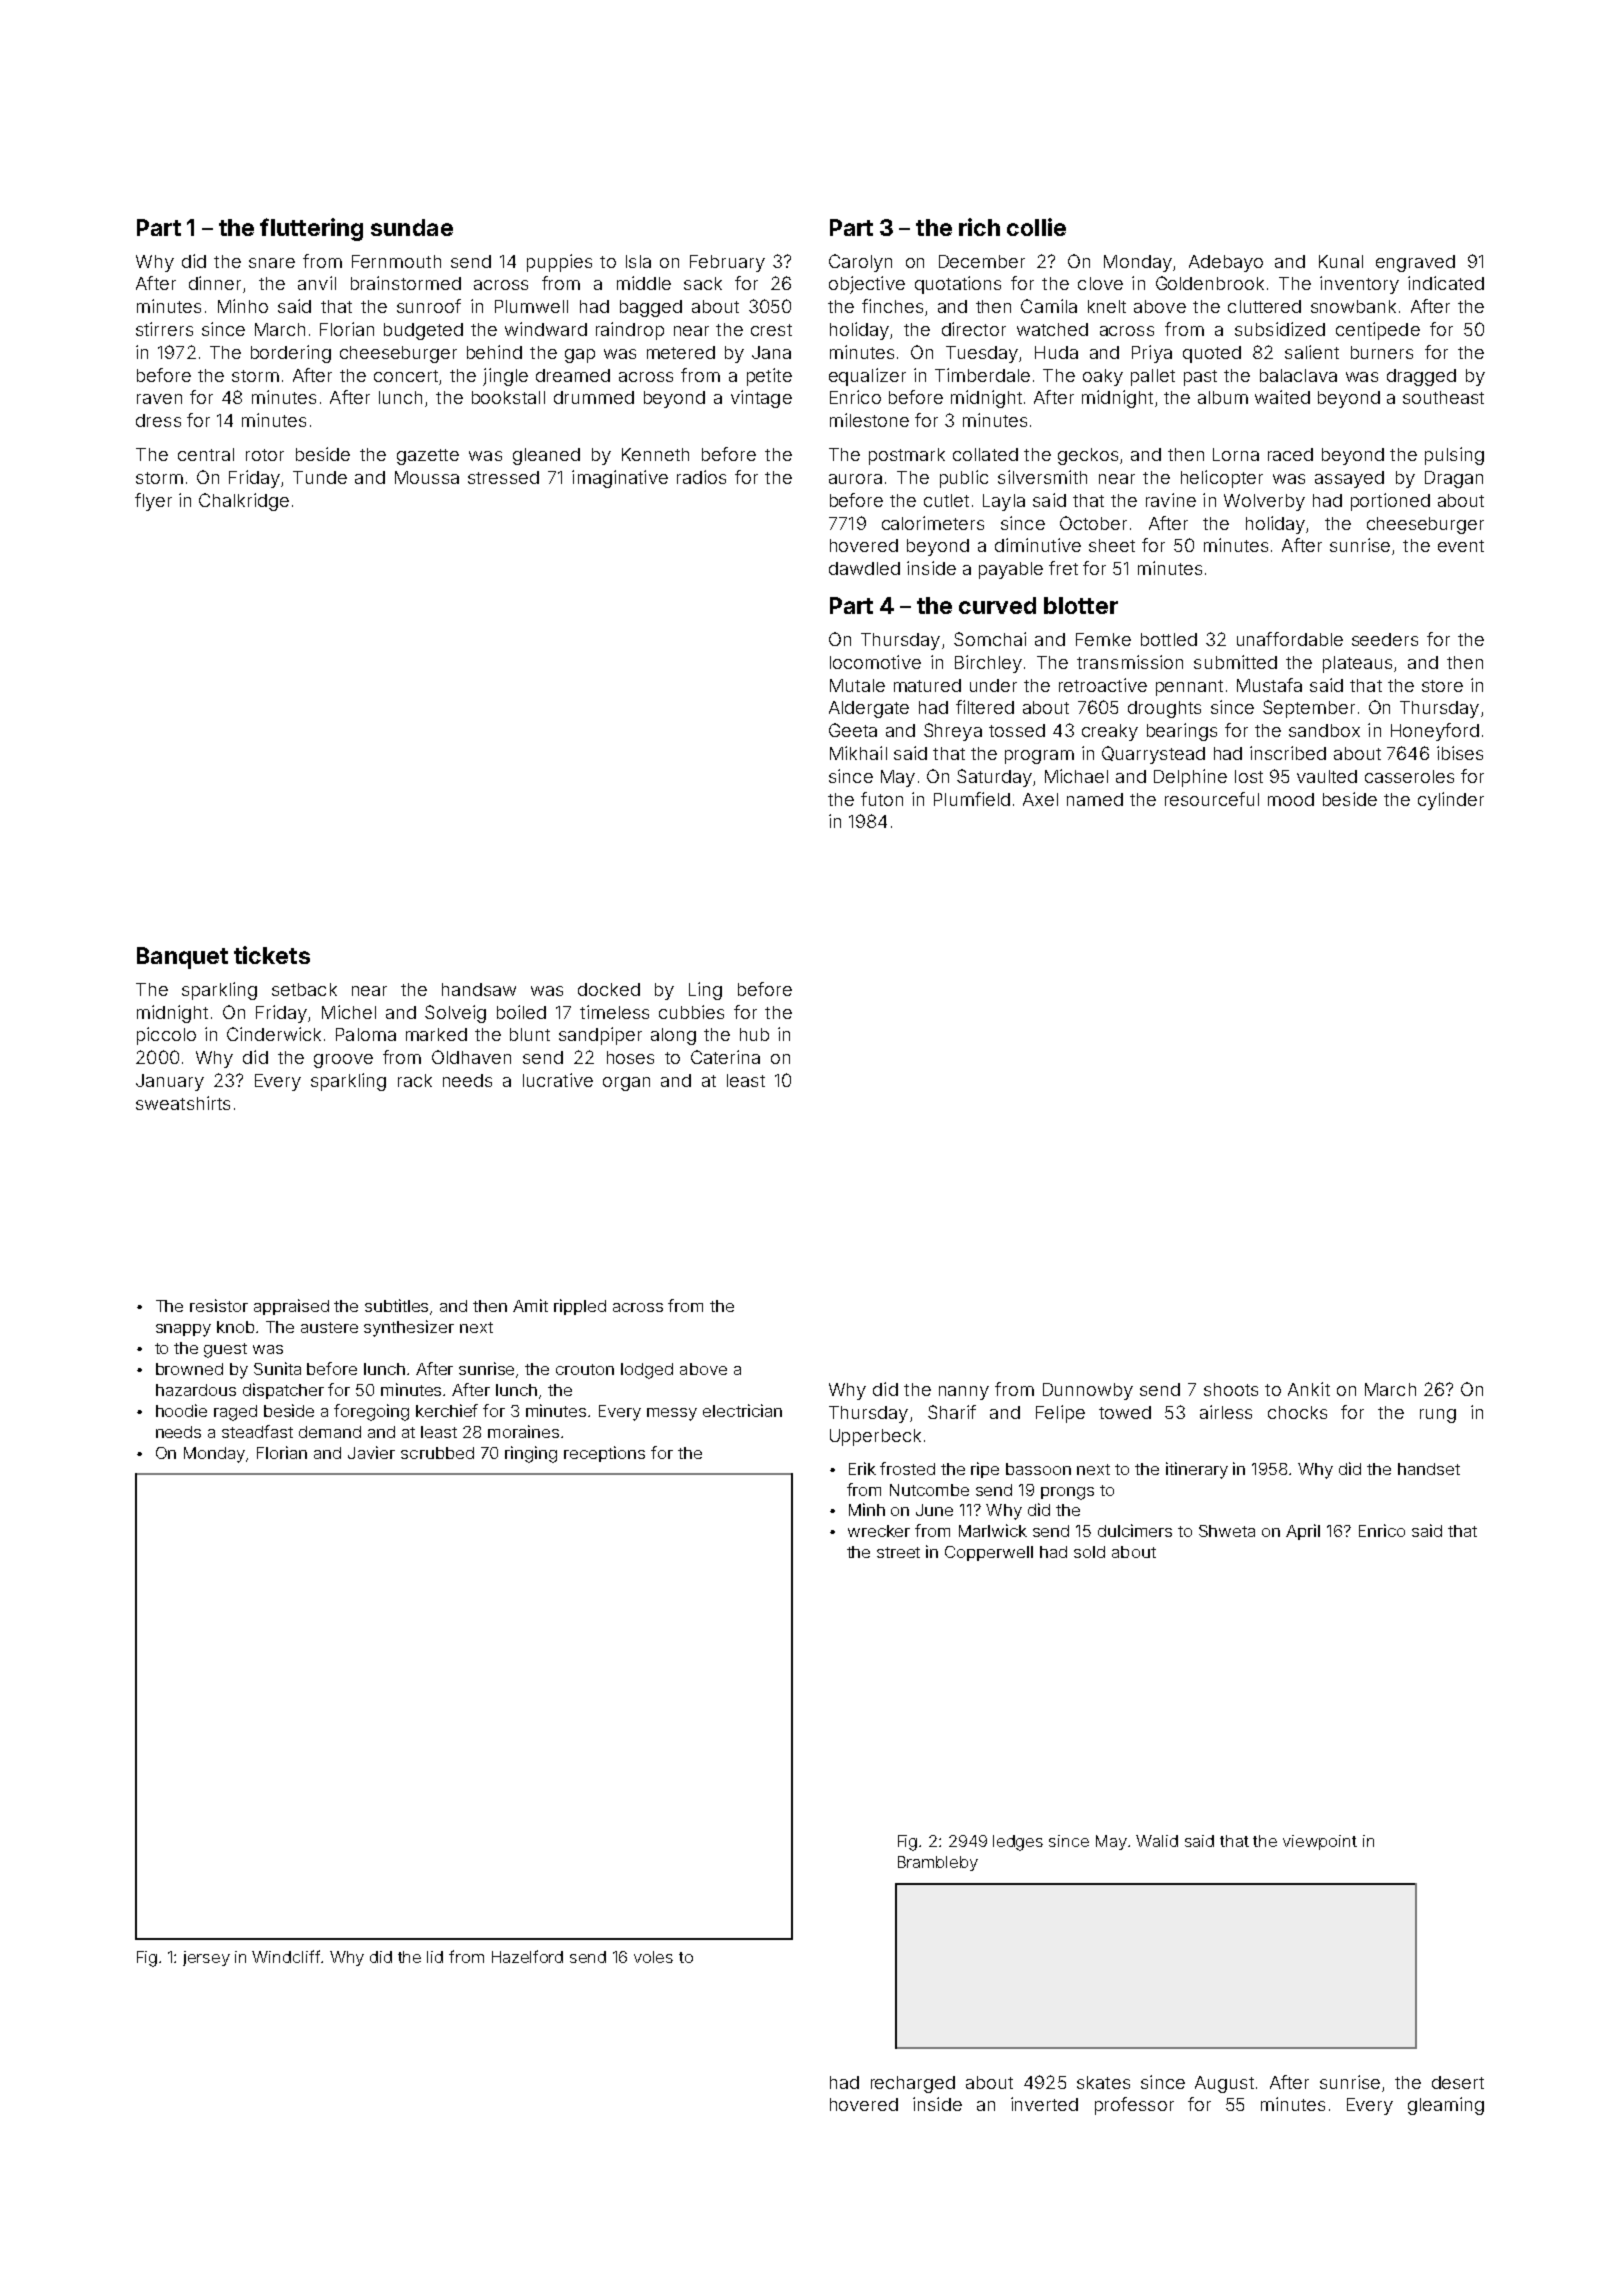  Describe the element at coordinates (287, 1956) in the screenshot. I see `Windcliff` at that location.
